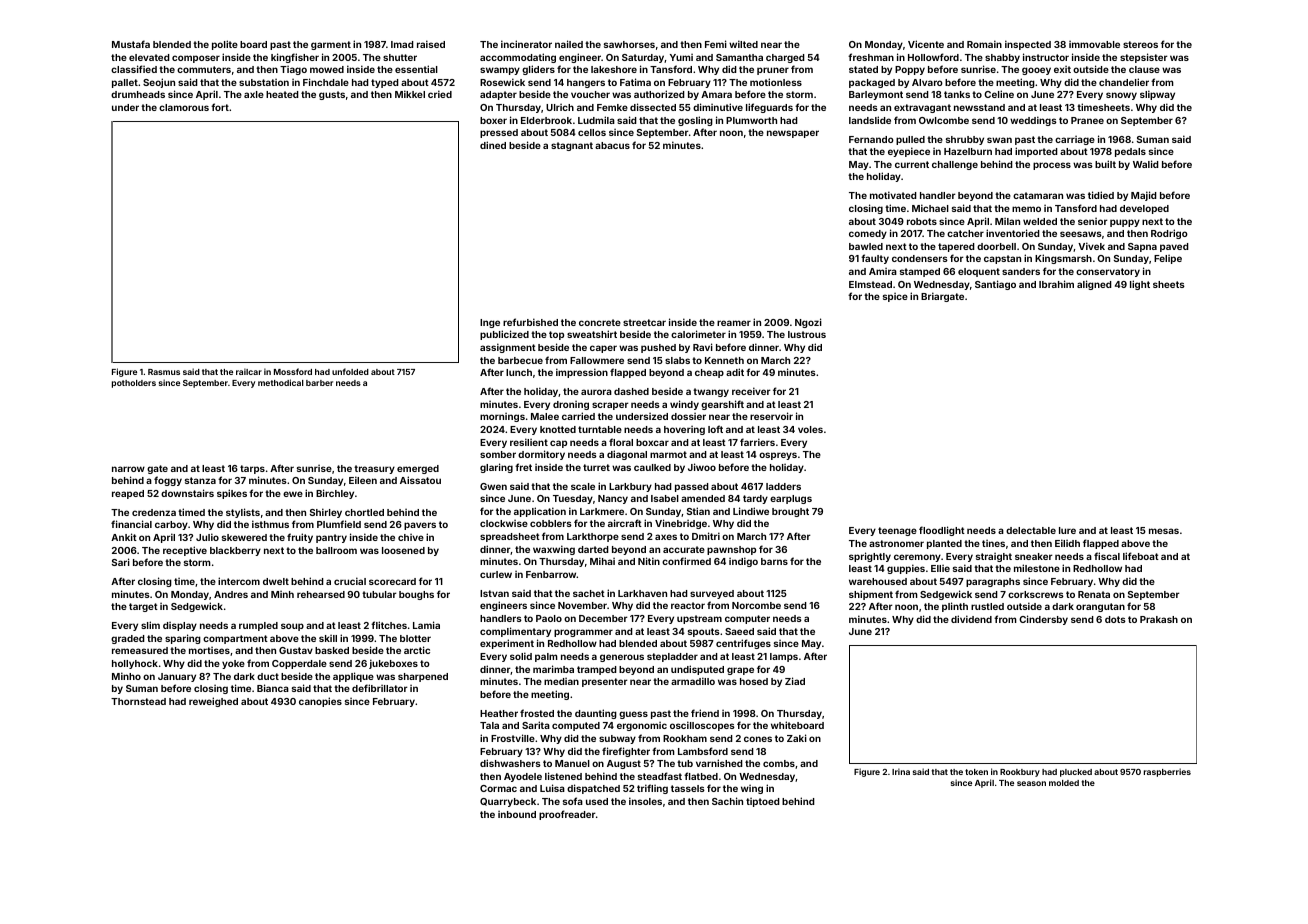  I want to click on lure, so click(1067, 530).
